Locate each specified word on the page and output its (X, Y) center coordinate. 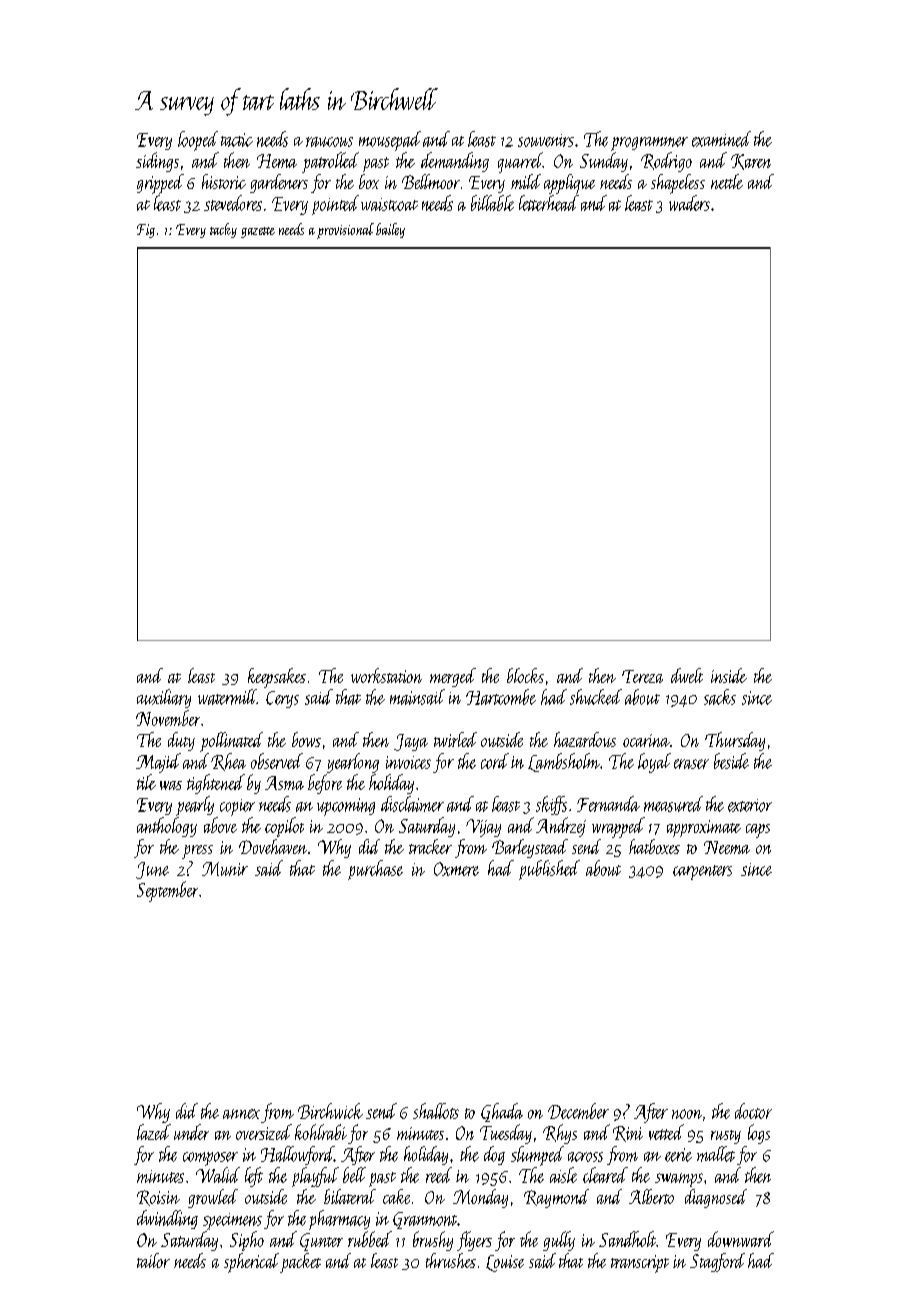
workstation (386, 675)
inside (729, 675)
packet (300, 1263)
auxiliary (164, 698)
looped (198, 141)
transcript (640, 1264)
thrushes (451, 1260)
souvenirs (546, 140)
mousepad (390, 141)
